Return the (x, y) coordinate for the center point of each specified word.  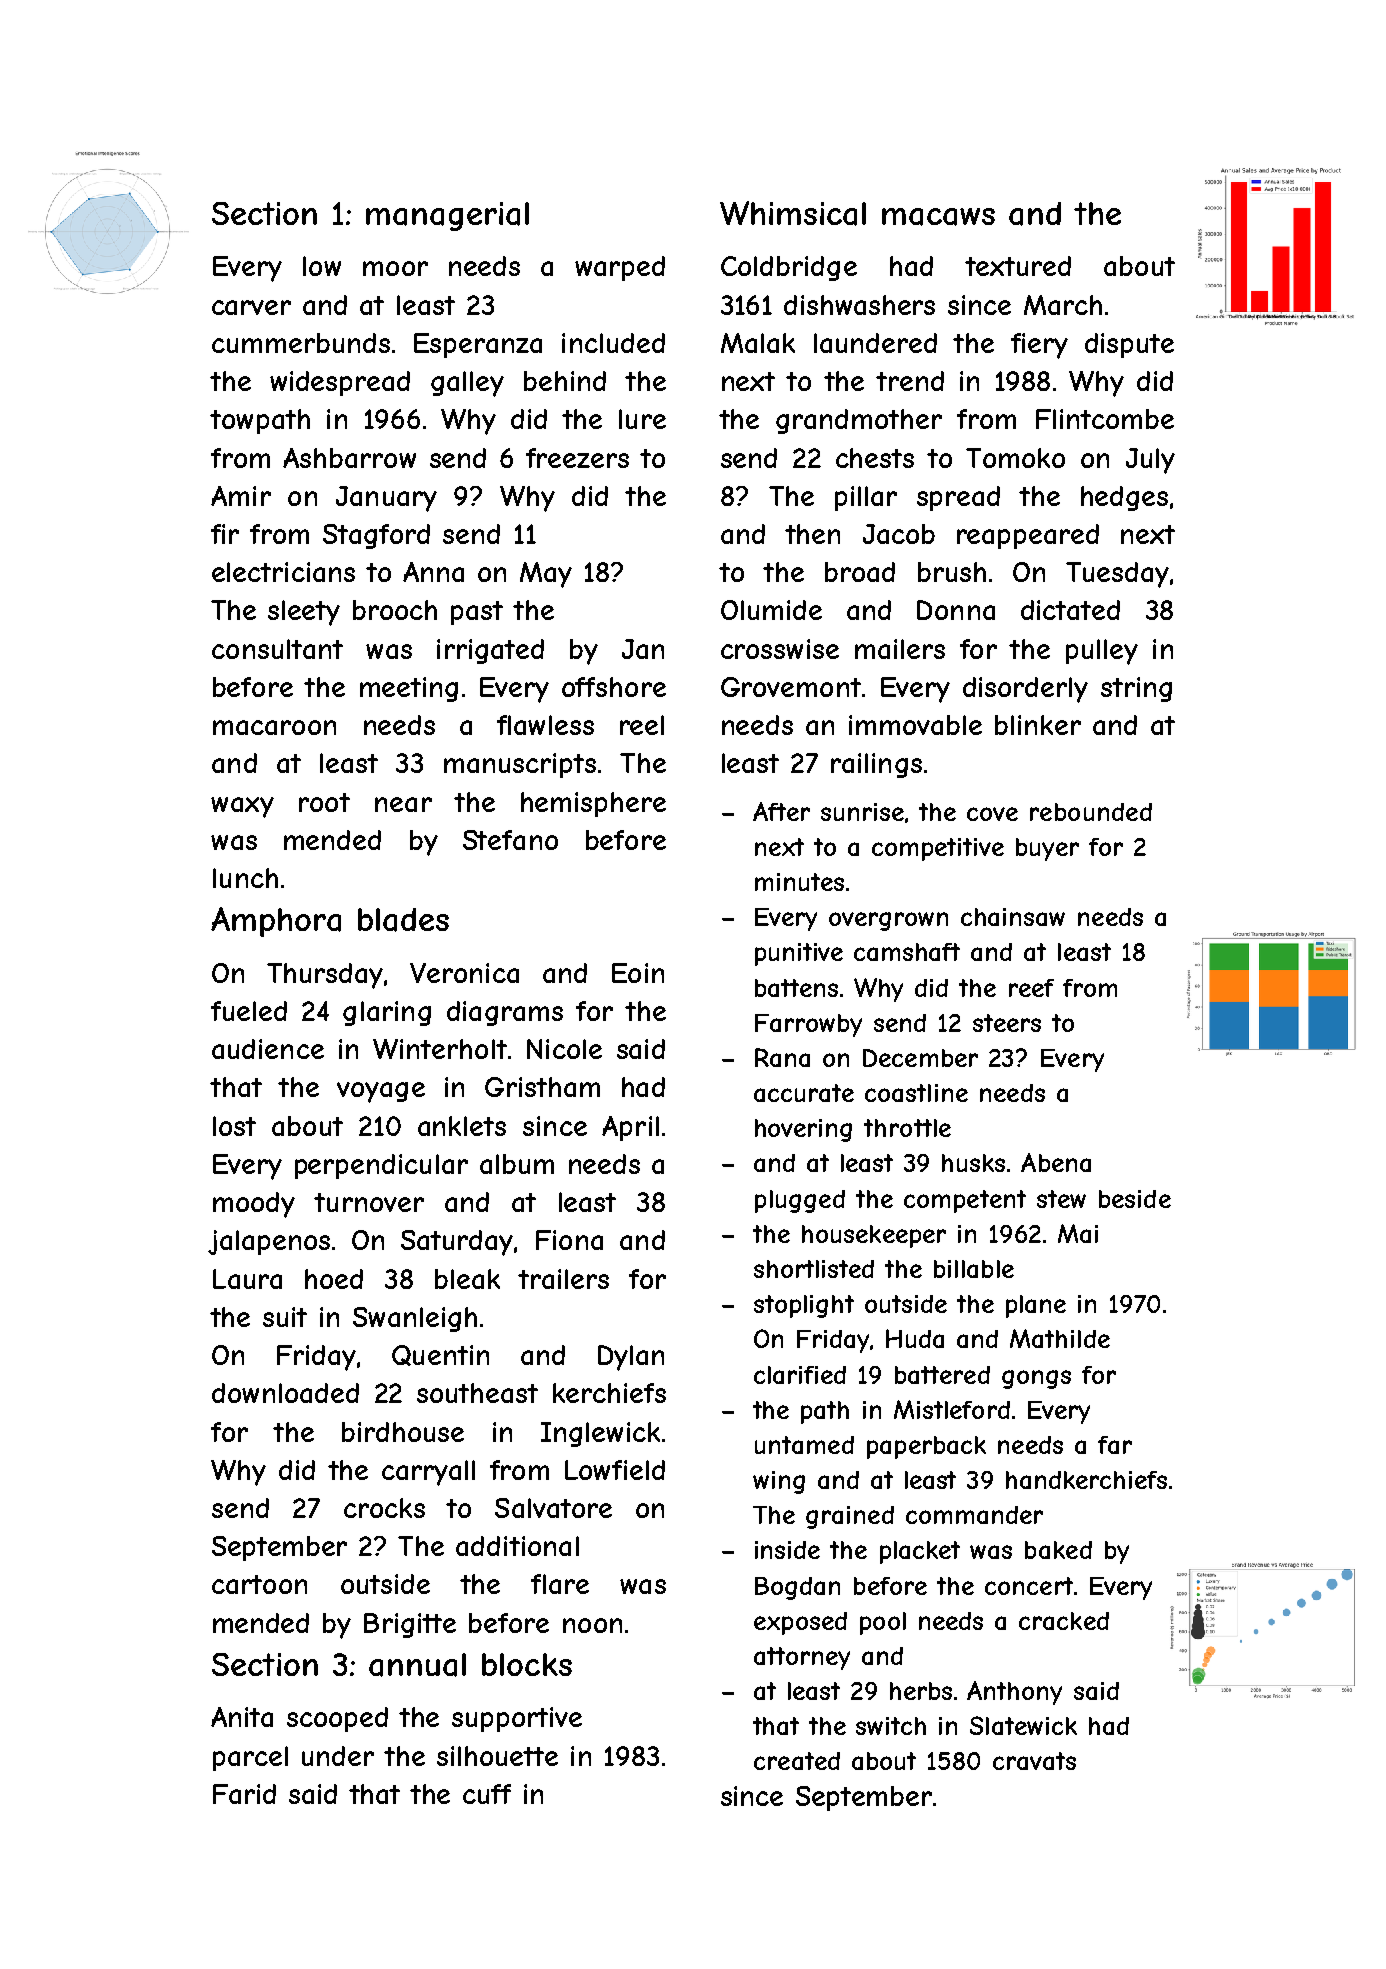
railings (876, 765)
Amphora (276, 922)
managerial (447, 216)
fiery (1039, 346)
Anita (242, 1717)
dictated (1070, 610)
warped (620, 268)
